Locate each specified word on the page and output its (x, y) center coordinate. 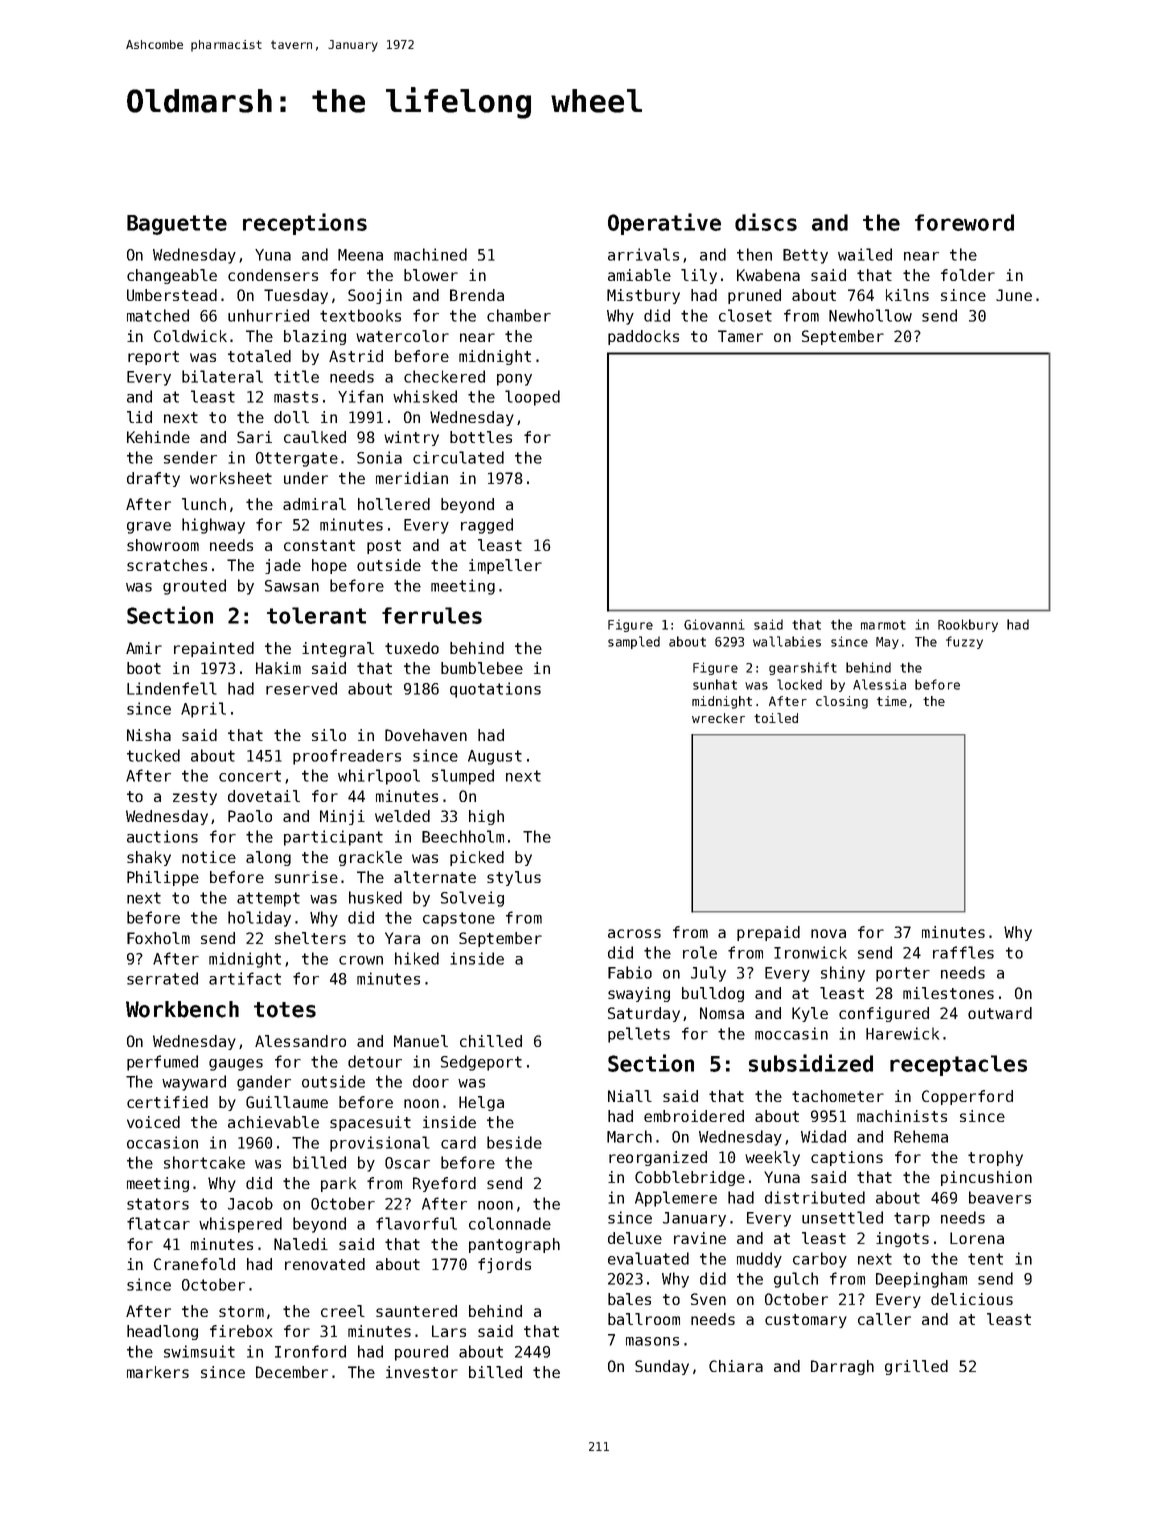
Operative (664, 224)
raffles (963, 952)
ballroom (644, 1319)
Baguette (177, 225)
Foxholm (158, 938)
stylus (514, 878)
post (384, 547)
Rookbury (968, 625)
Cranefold (194, 1264)
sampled (634, 642)
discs (766, 222)
